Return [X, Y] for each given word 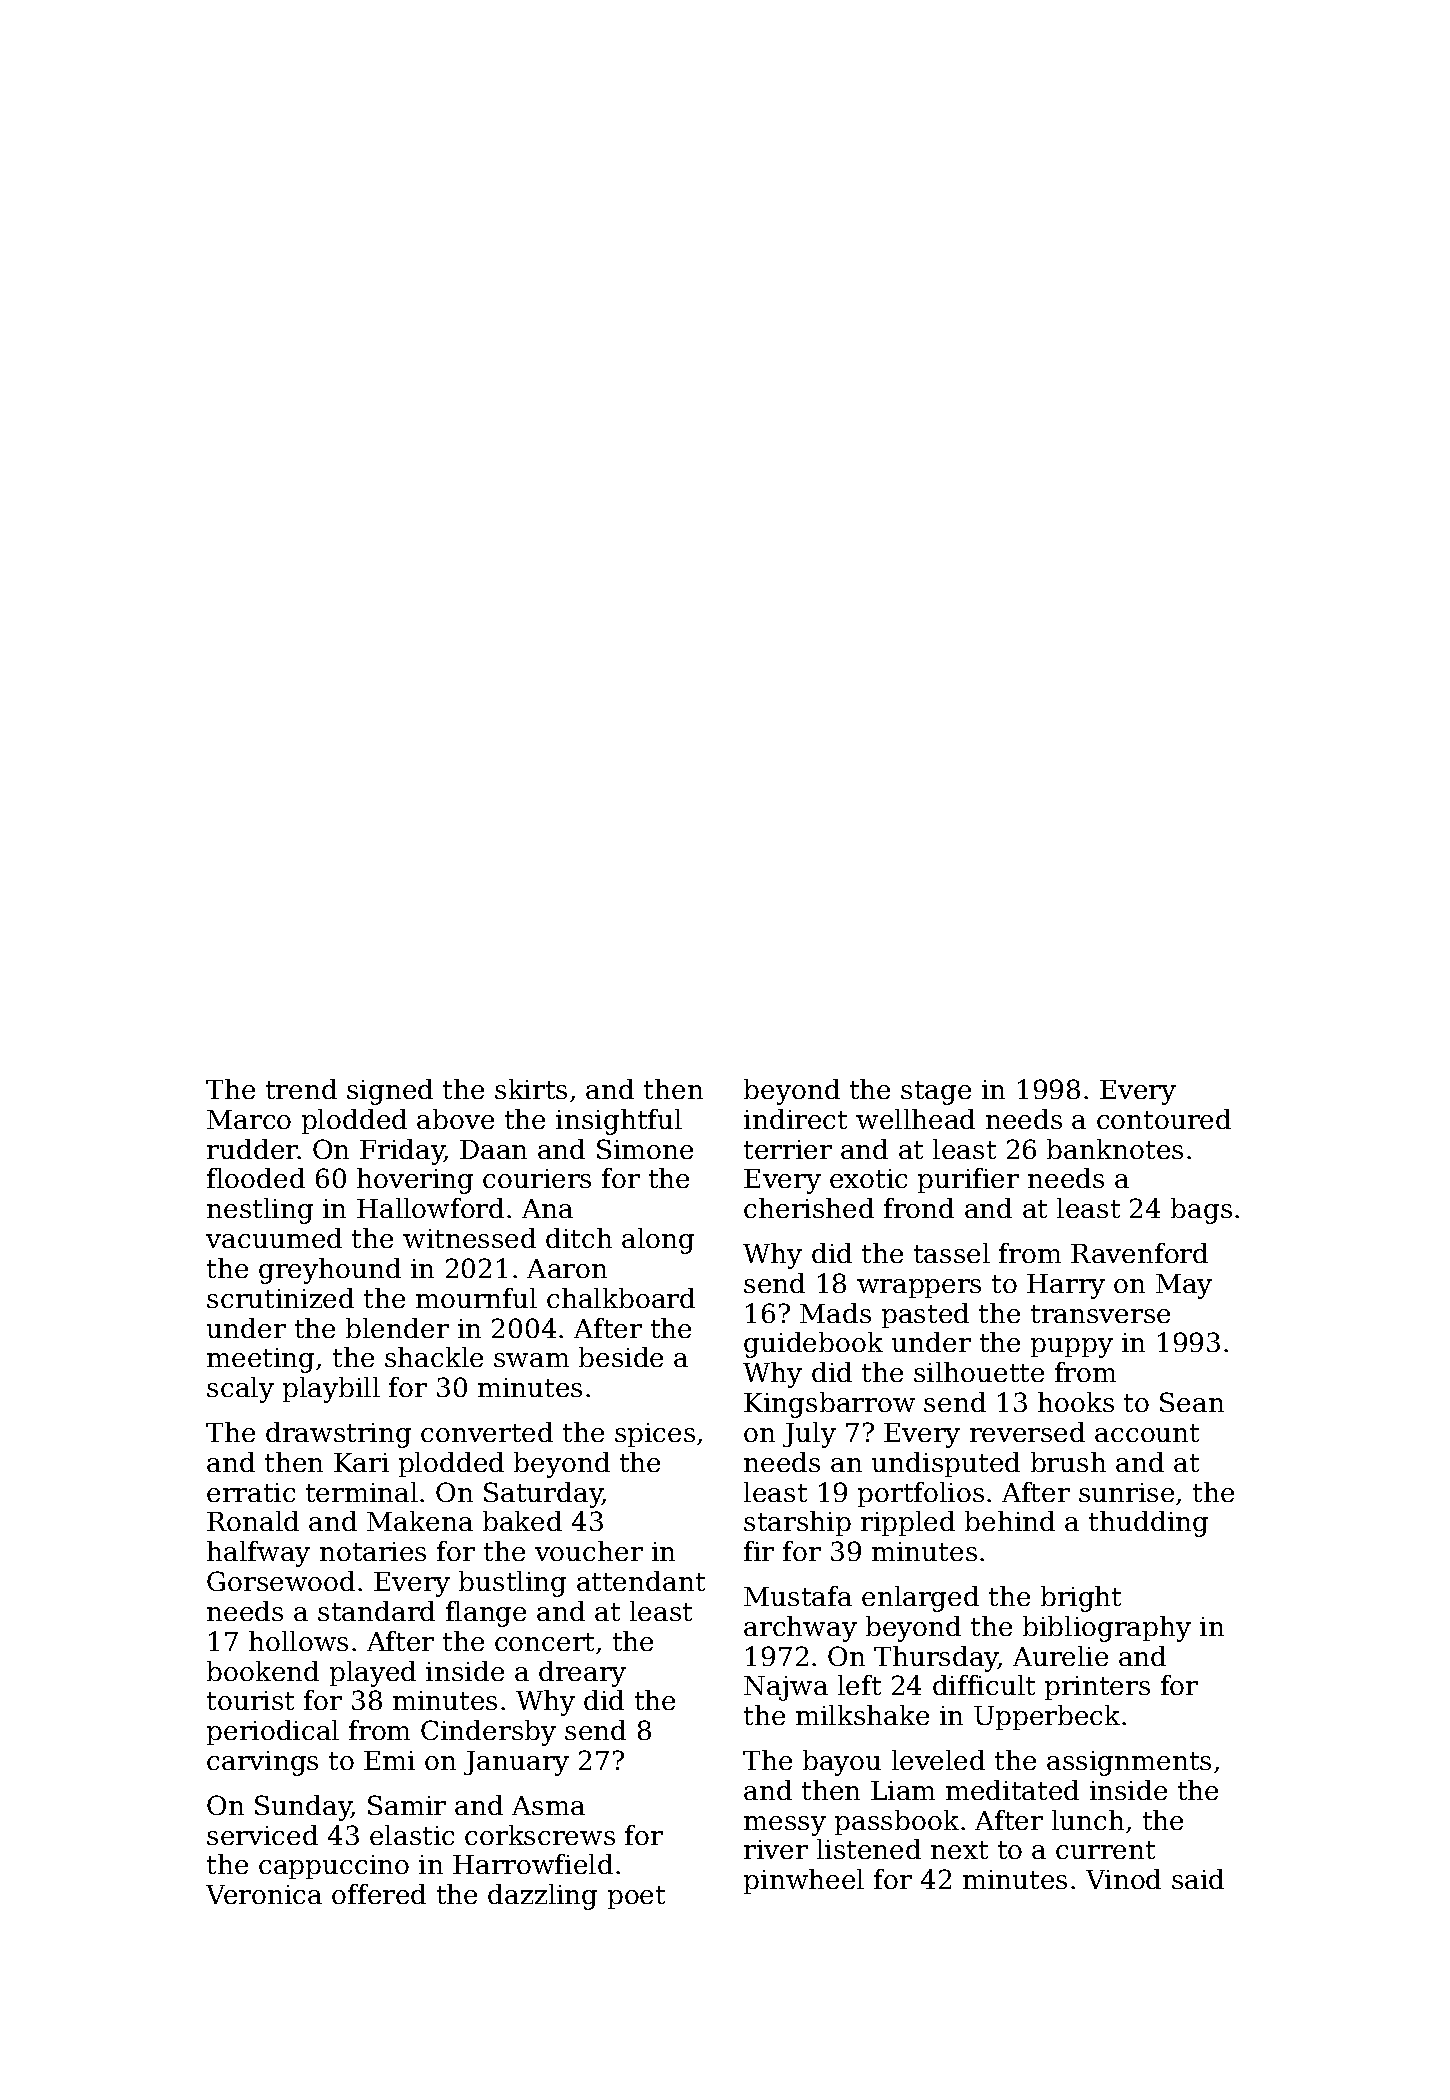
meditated [1012, 1790]
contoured [1164, 1119]
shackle [434, 1357]
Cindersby [488, 1733]
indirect [795, 1119]
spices [655, 1435]
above [455, 1119]
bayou [842, 1763]
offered [379, 1894]
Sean [1192, 1402]
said [1198, 1879]
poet [636, 1897]
